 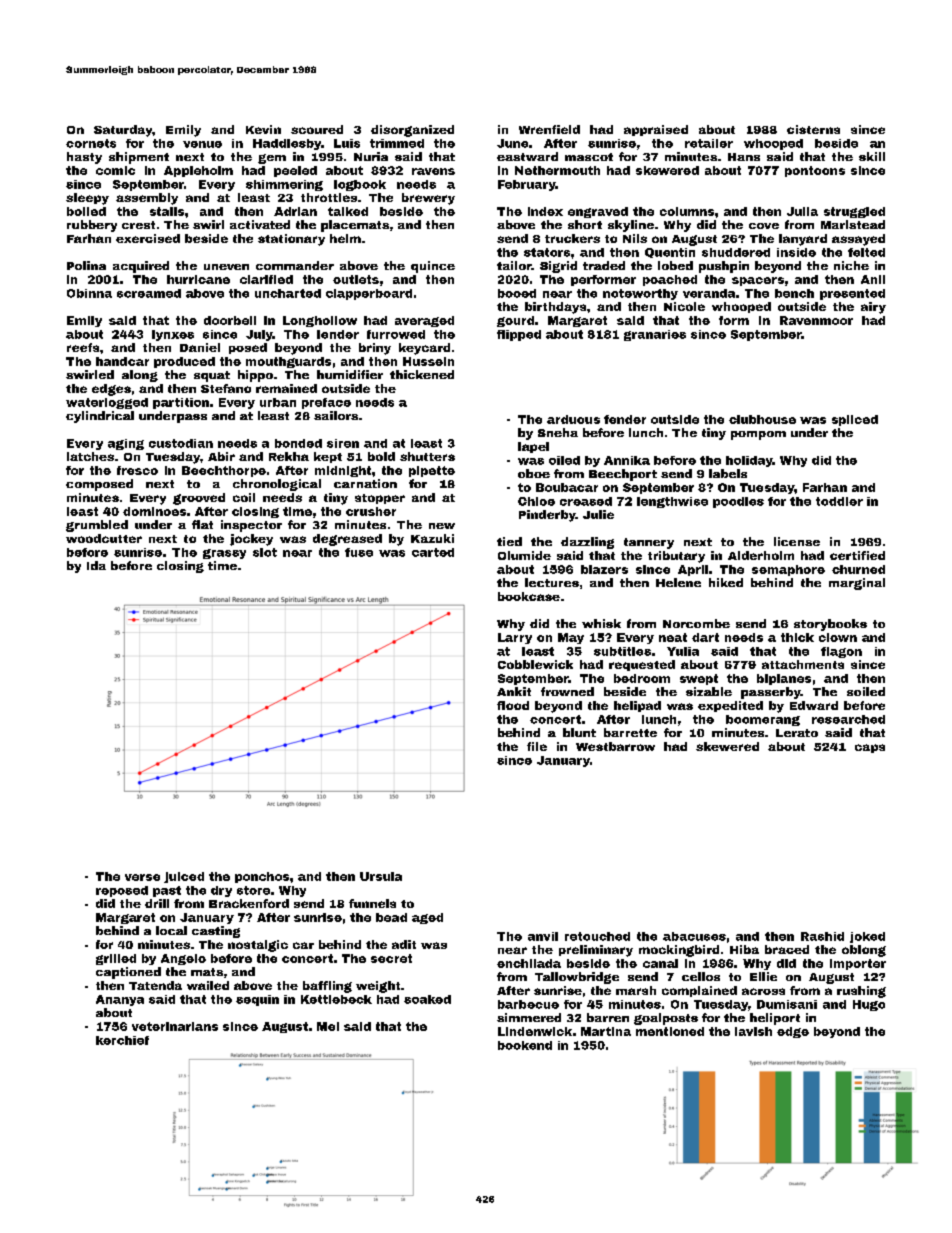 I want to click on file, so click(x=537, y=746).
